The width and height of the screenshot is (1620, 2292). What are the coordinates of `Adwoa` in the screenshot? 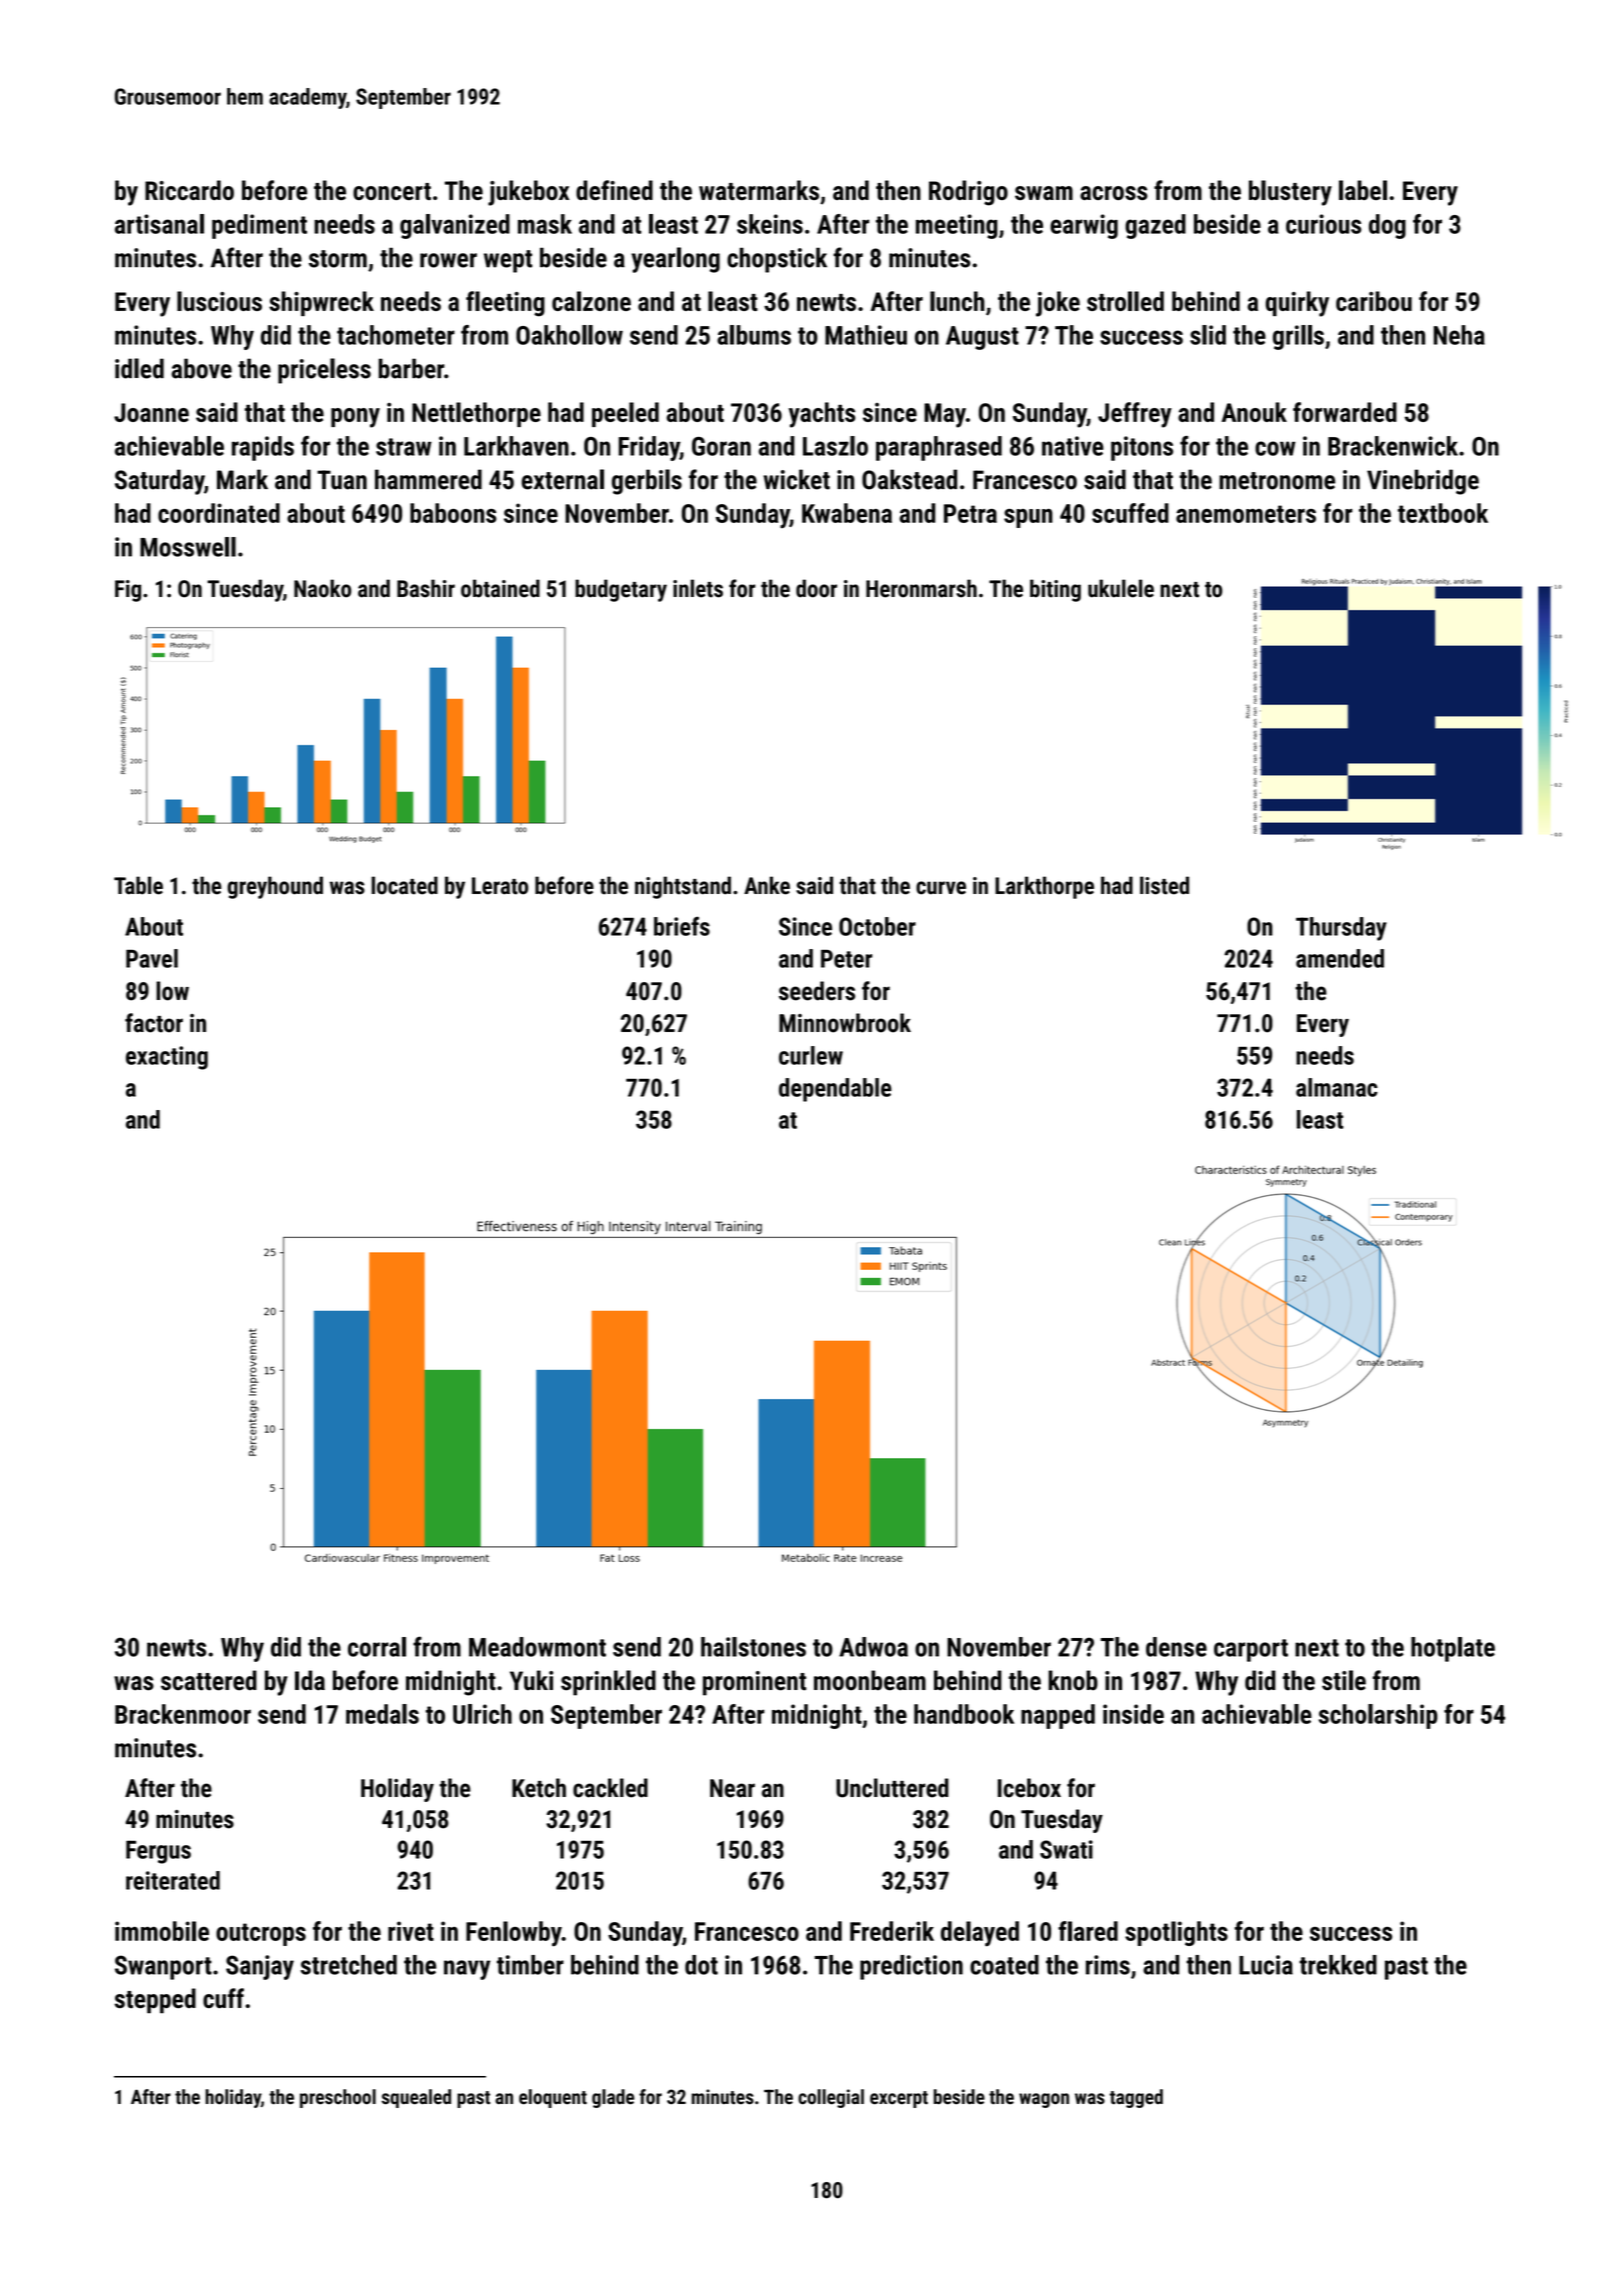 It's located at (873, 1647).
